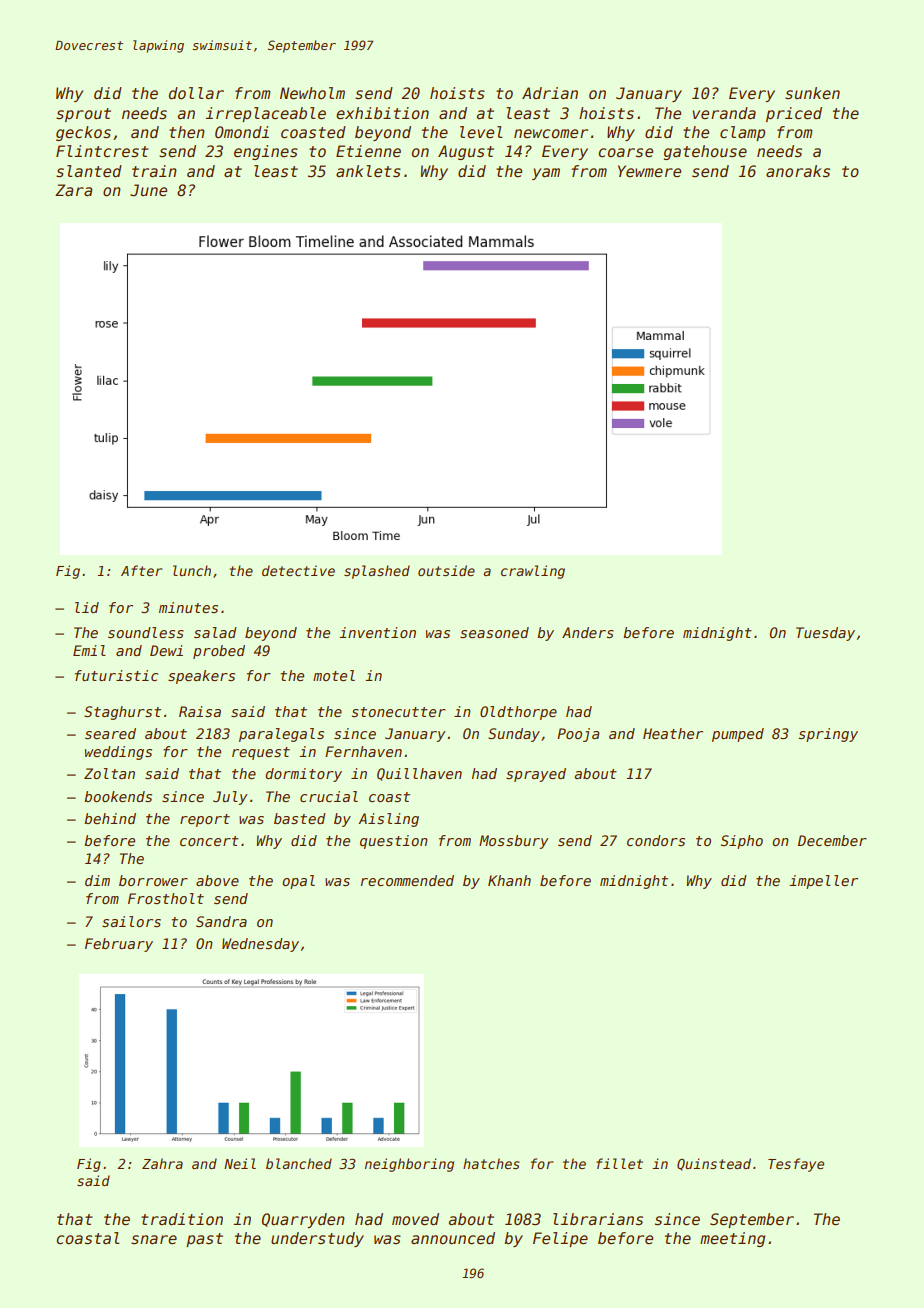 The height and width of the image is (1308, 924). What do you see at coordinates (742, 842) in the image?
I see `Sipho` at bounding box center [742, 842].
